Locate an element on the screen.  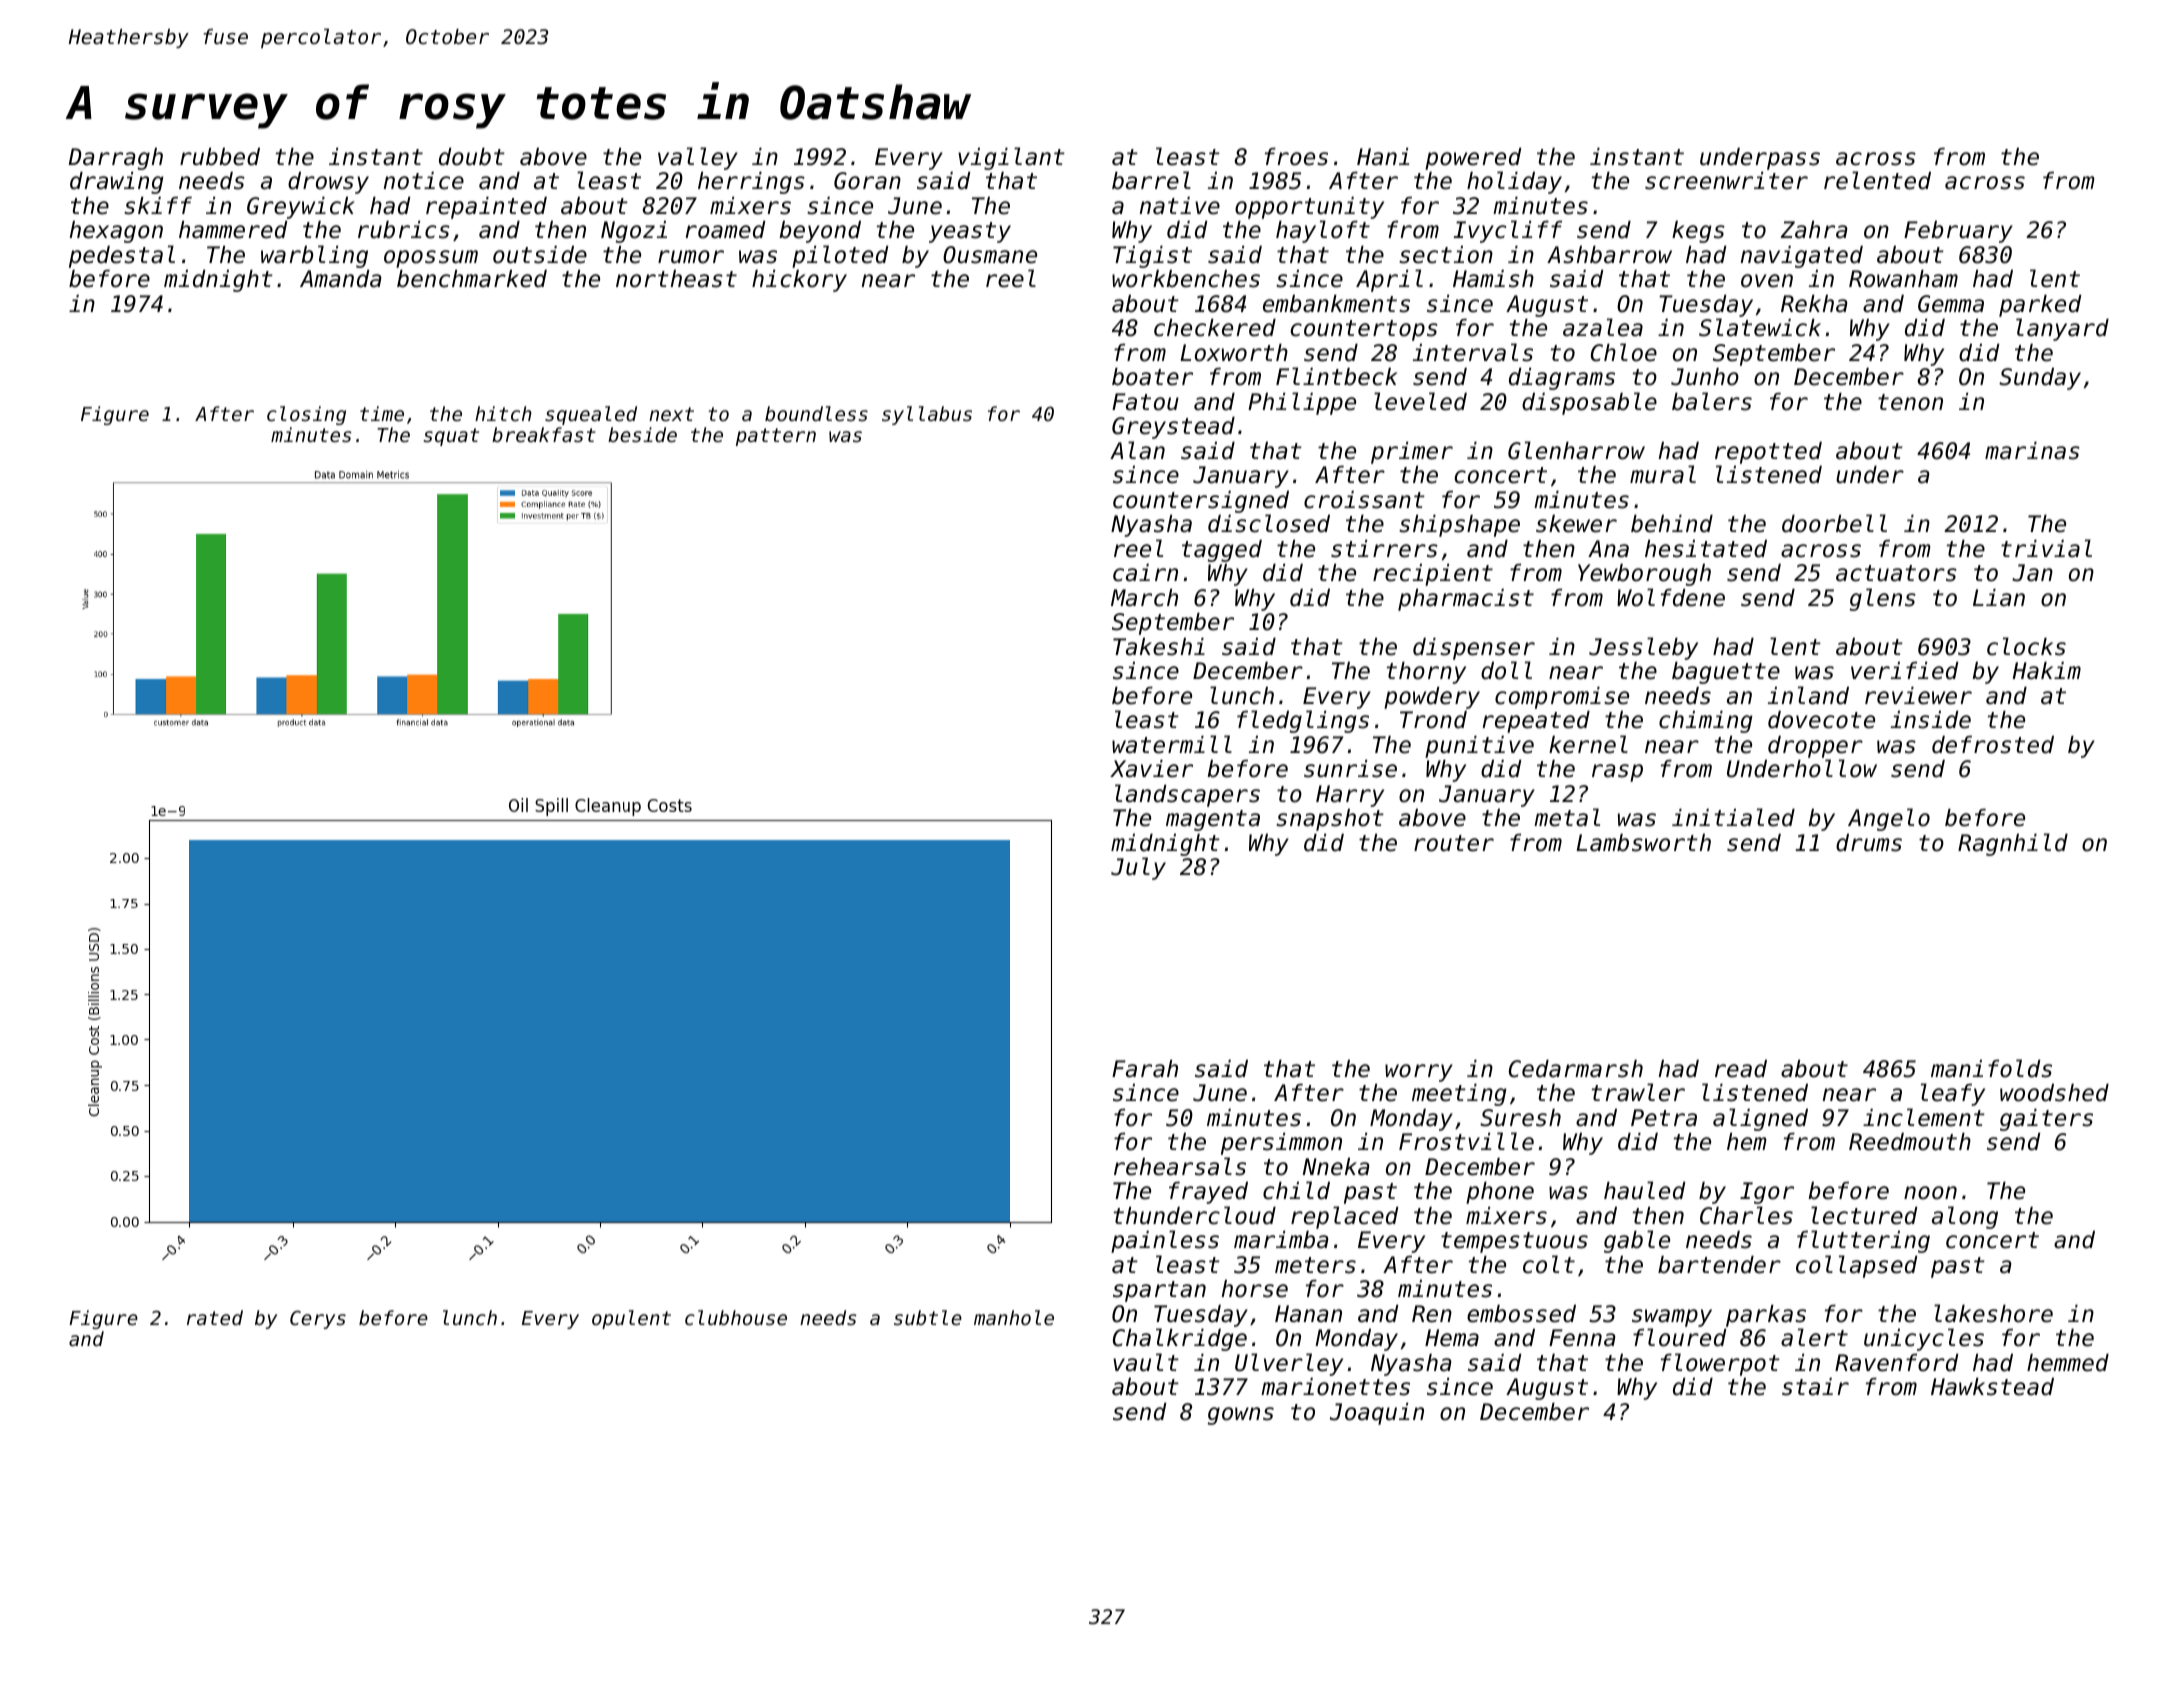
froes is located at coordinates (1296, 157).
